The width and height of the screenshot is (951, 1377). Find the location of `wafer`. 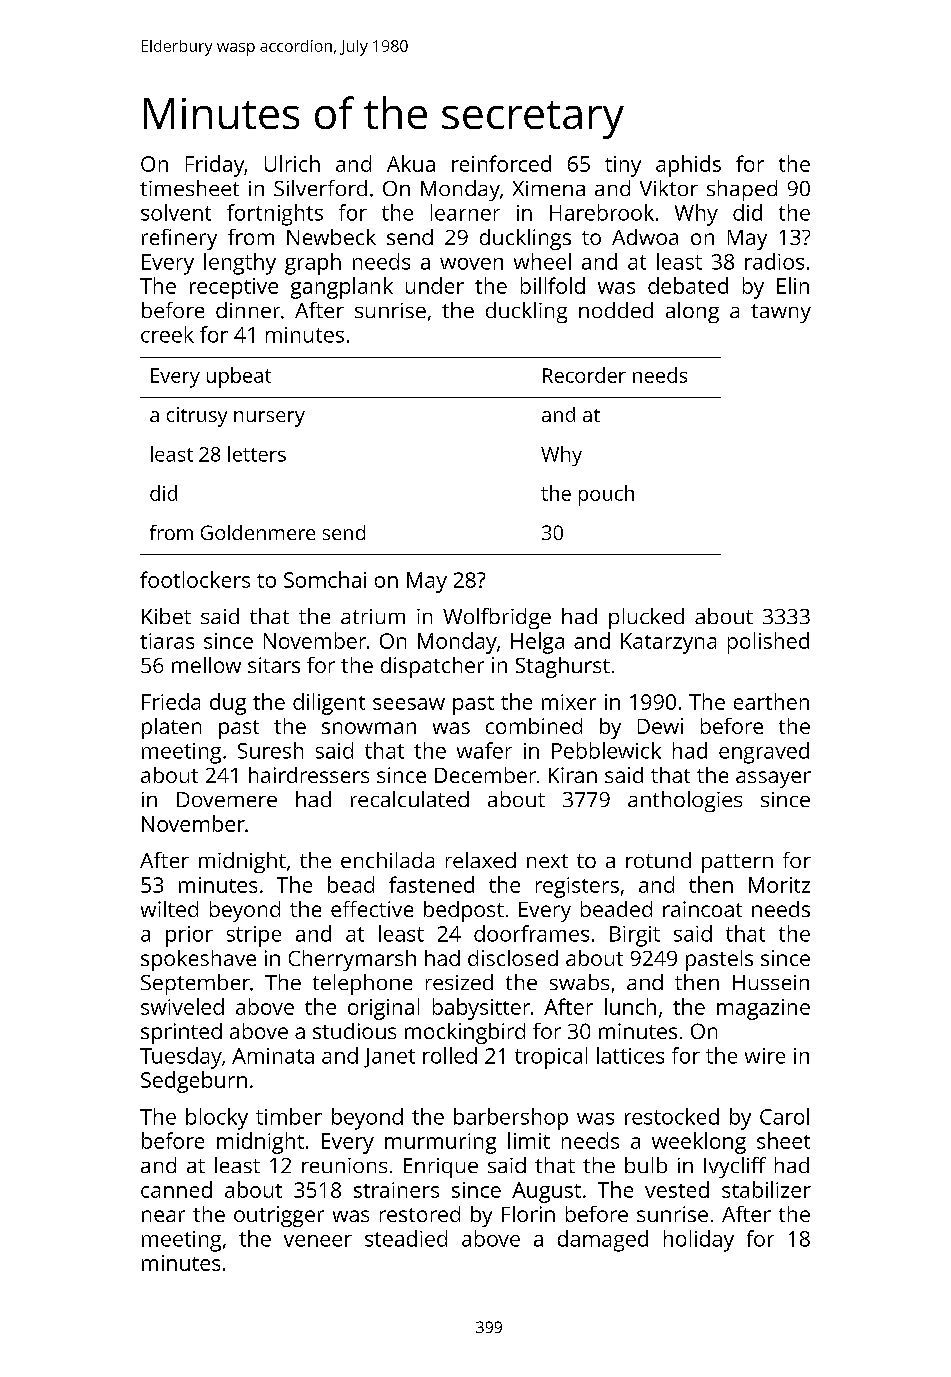

wafer is located at coordinates (484, 750).
